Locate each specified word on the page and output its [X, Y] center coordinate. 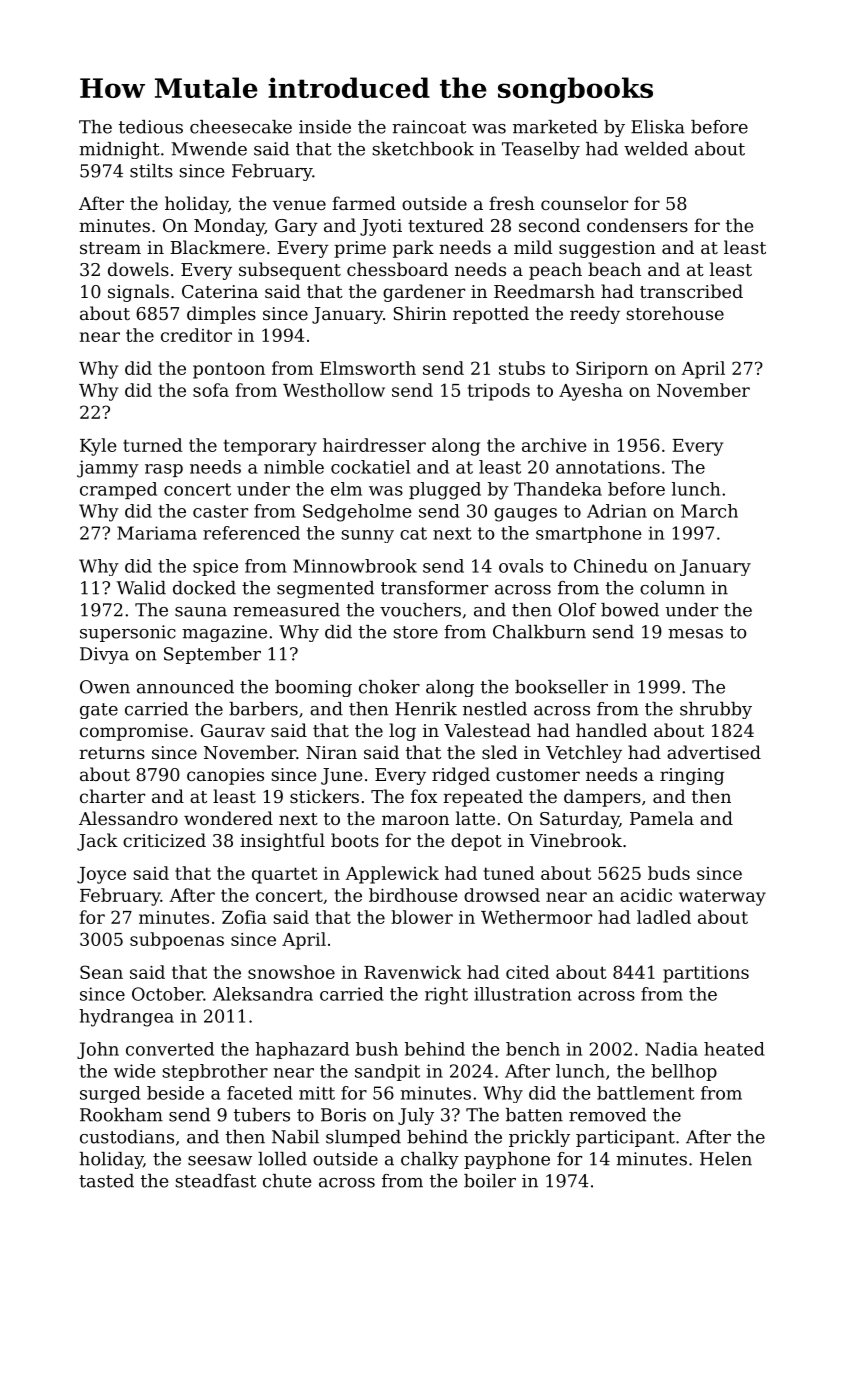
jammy [108, 469]
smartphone [589, 534]
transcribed [691, 291]
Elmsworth [368, 368]
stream [110, 248]
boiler [490, 1181]
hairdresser [374, 445]
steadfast [215, 1181]
